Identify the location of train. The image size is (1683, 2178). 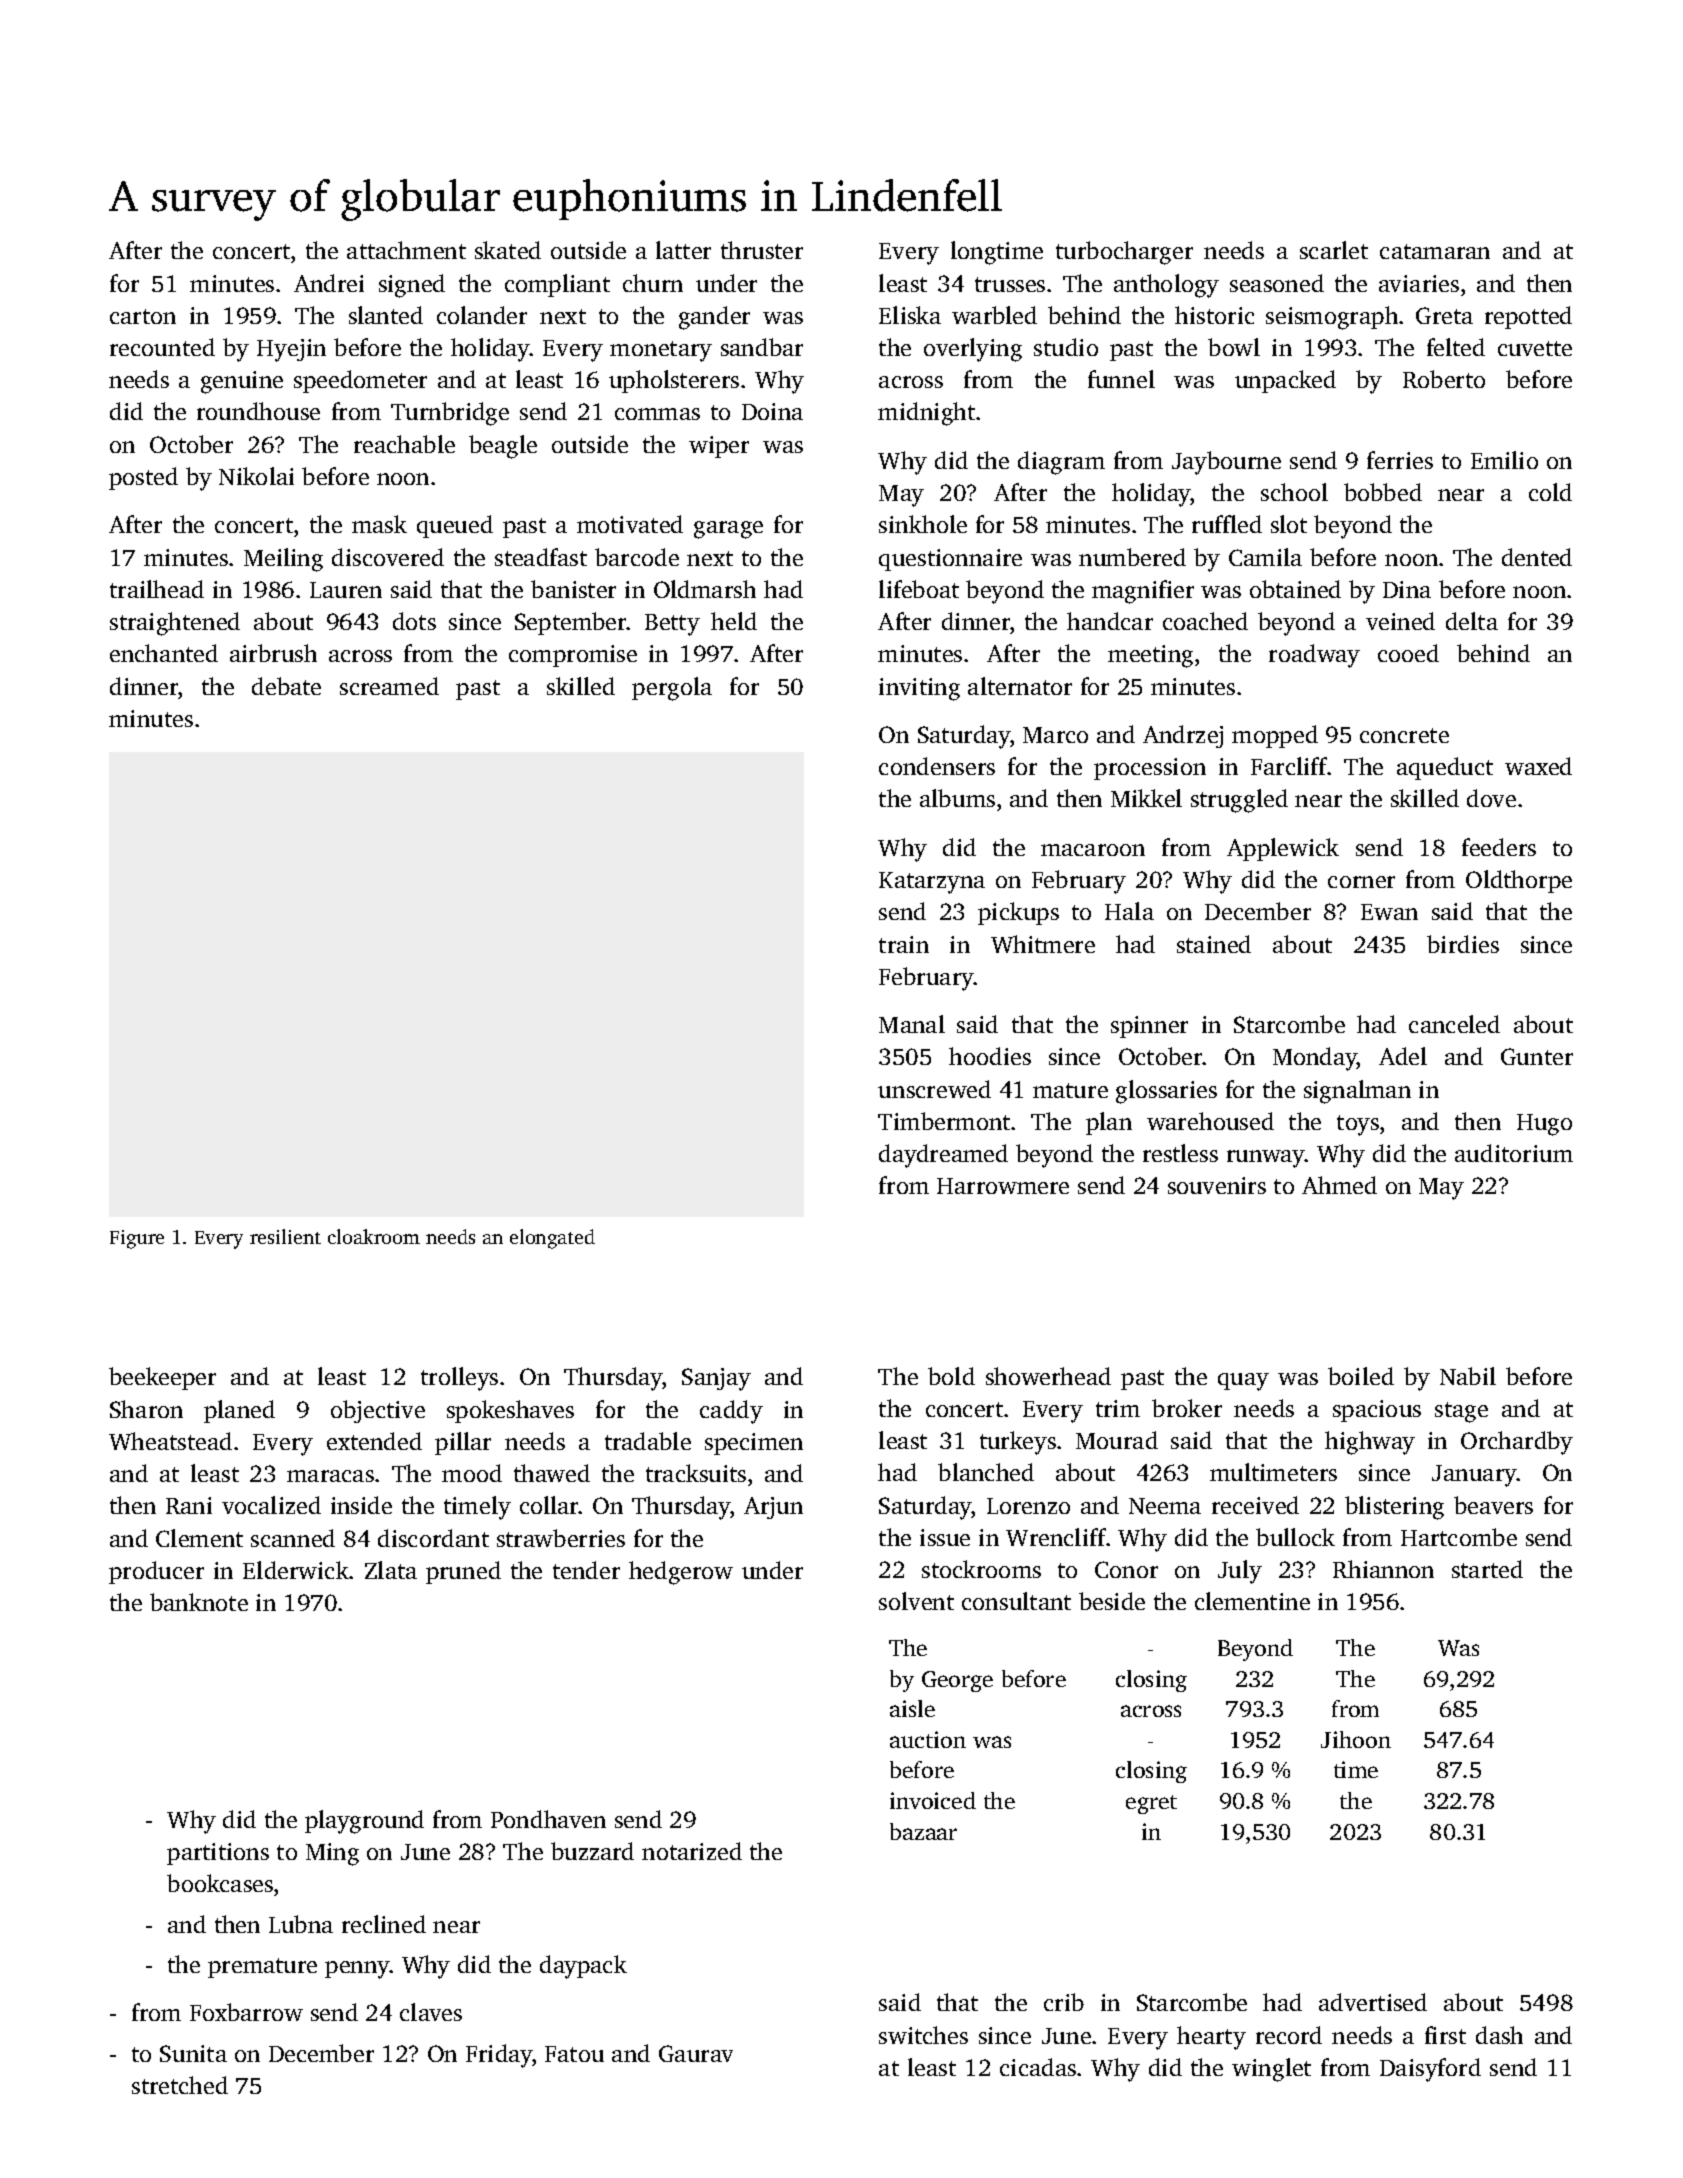
(904, 944).
